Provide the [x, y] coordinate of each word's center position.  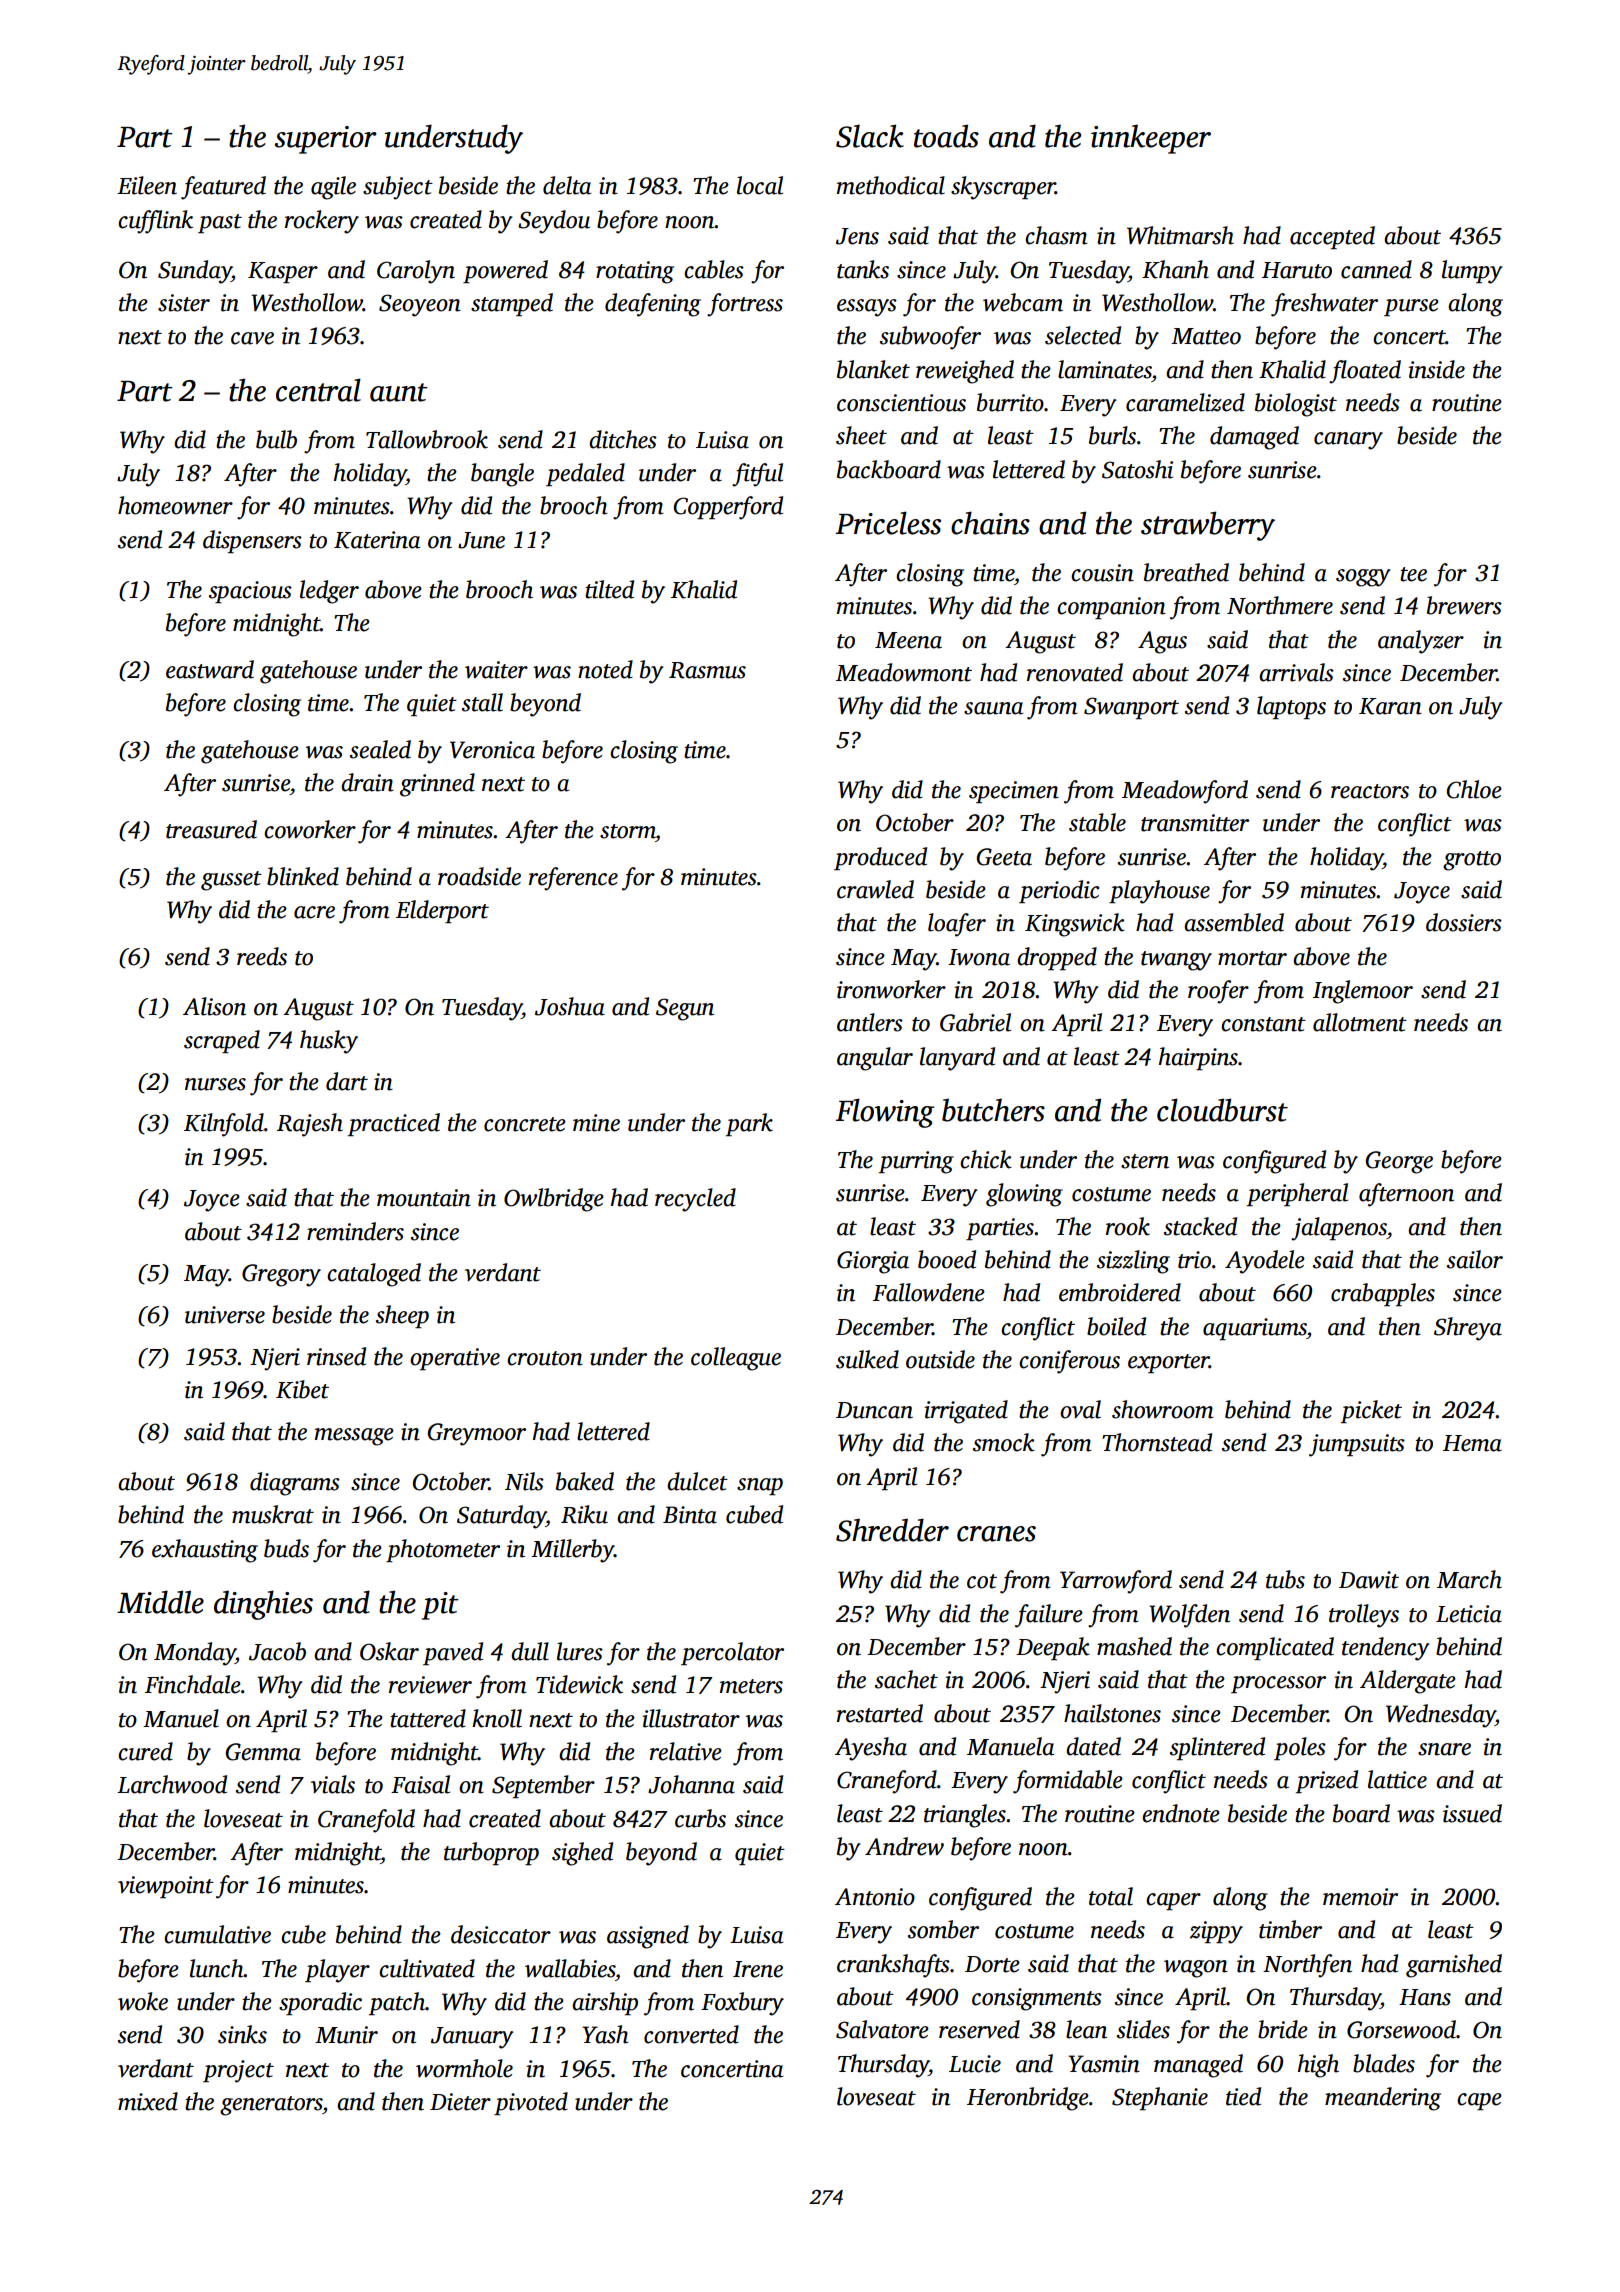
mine [596, 1123]
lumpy [1472, 272]
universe [225, 1315]
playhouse [1159, 892]
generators [271, 2106]
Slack [870, 136]
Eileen [147, 185]
